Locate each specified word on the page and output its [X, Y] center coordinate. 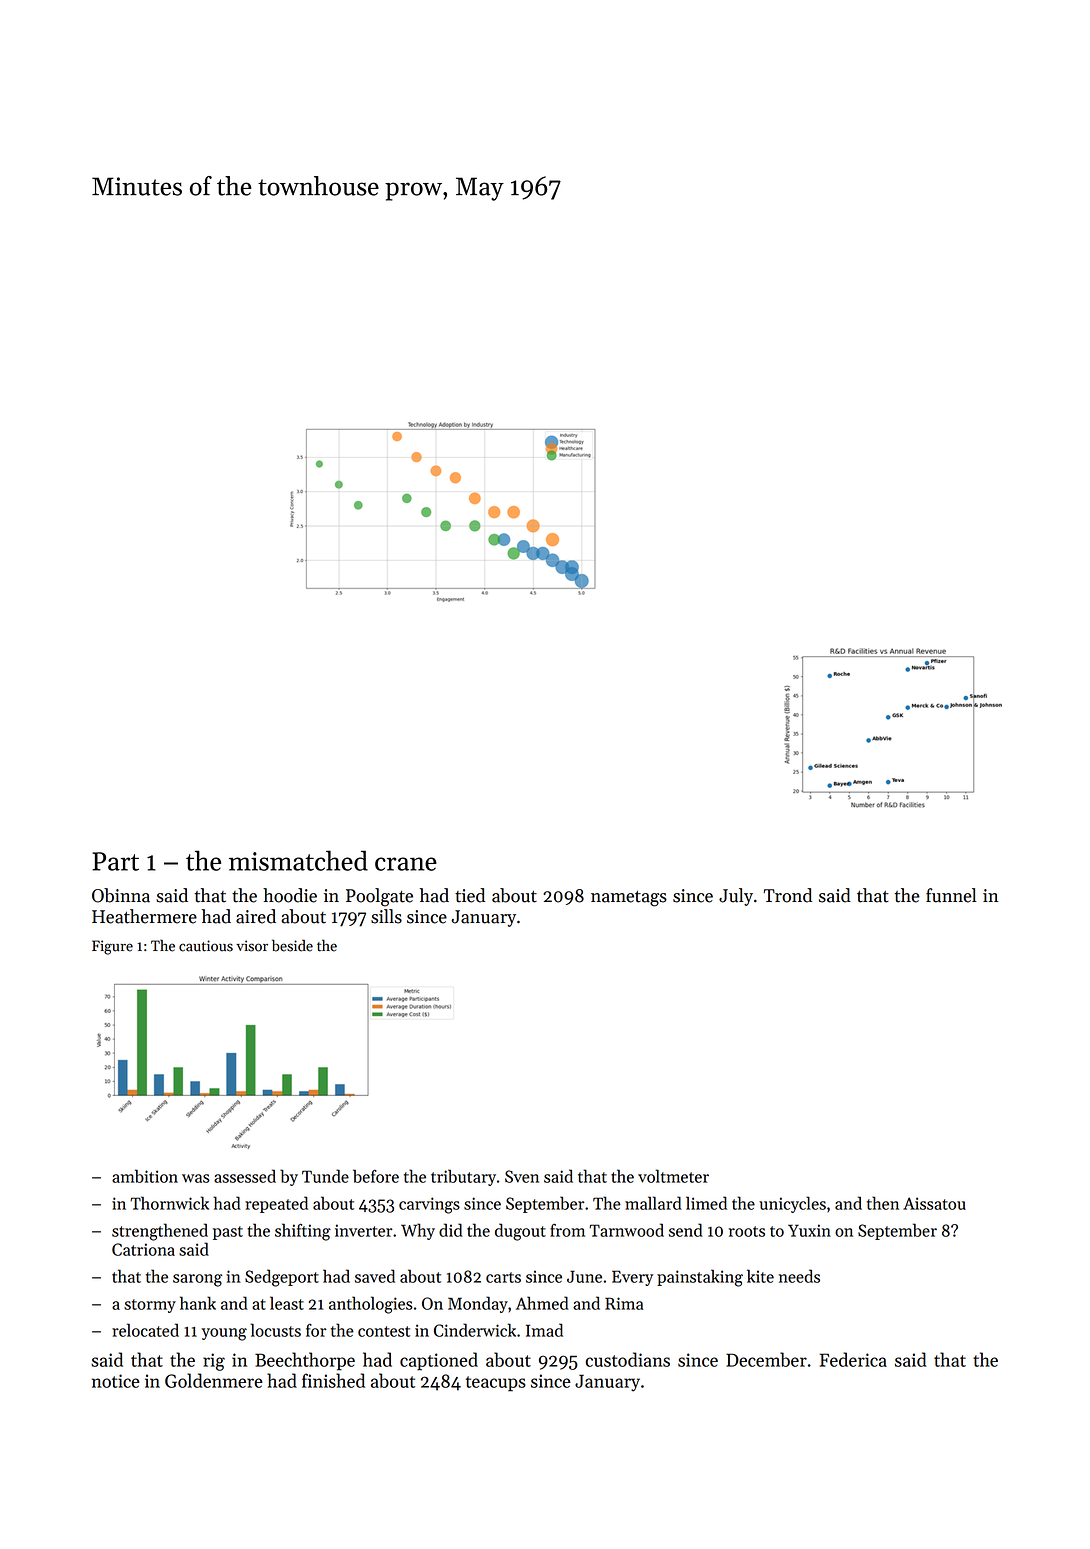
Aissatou [934, 1203]
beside [292, 945]
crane [406, 864]
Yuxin [809, 1230]
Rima [624, 1303]
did [451, 1230]
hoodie [290, 895]
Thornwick [169, 1203]
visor [252, 946]
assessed [245, 1176]
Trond [788, 895]
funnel [951, 895]
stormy [150, 1306]
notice [116, 1381]
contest [384, 1331]
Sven [522, 1176]
